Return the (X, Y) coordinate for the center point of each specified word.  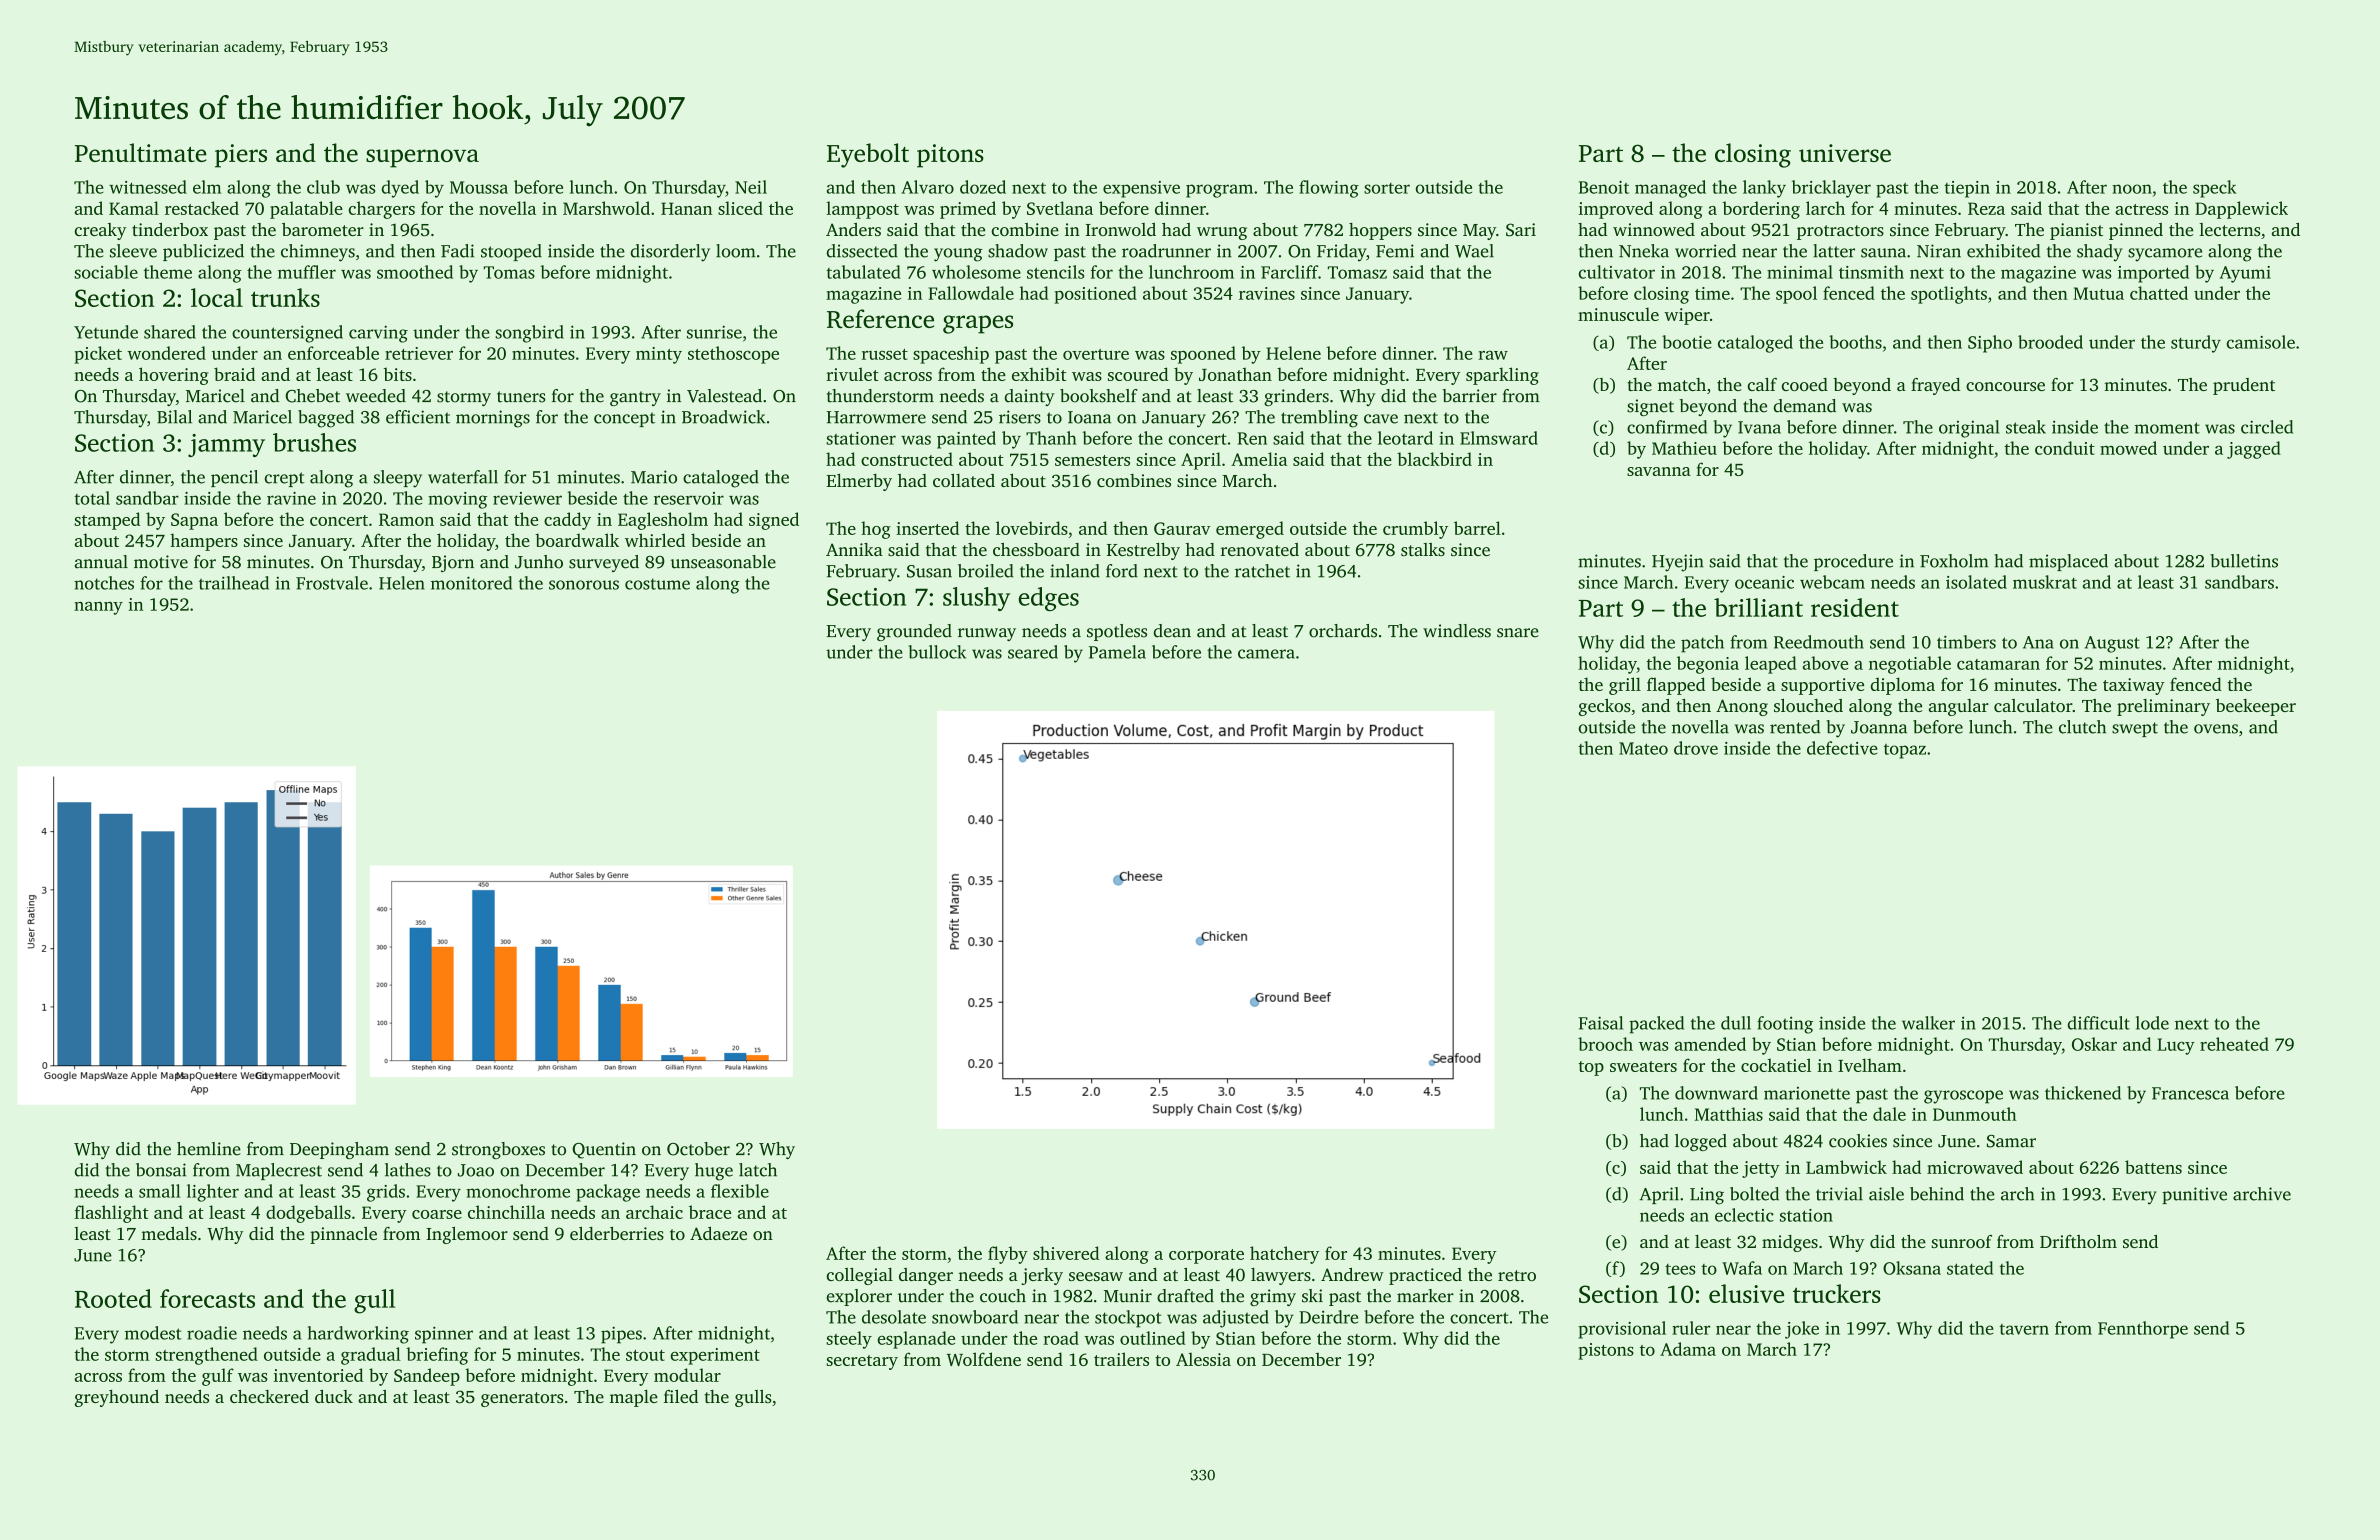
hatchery (1284, 1255)
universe (1845, 153)
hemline (209, 1149)
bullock (937, 652)
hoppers (1380, 231)
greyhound (117, 1398)
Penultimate (141, 152)
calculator (2033, 705)
